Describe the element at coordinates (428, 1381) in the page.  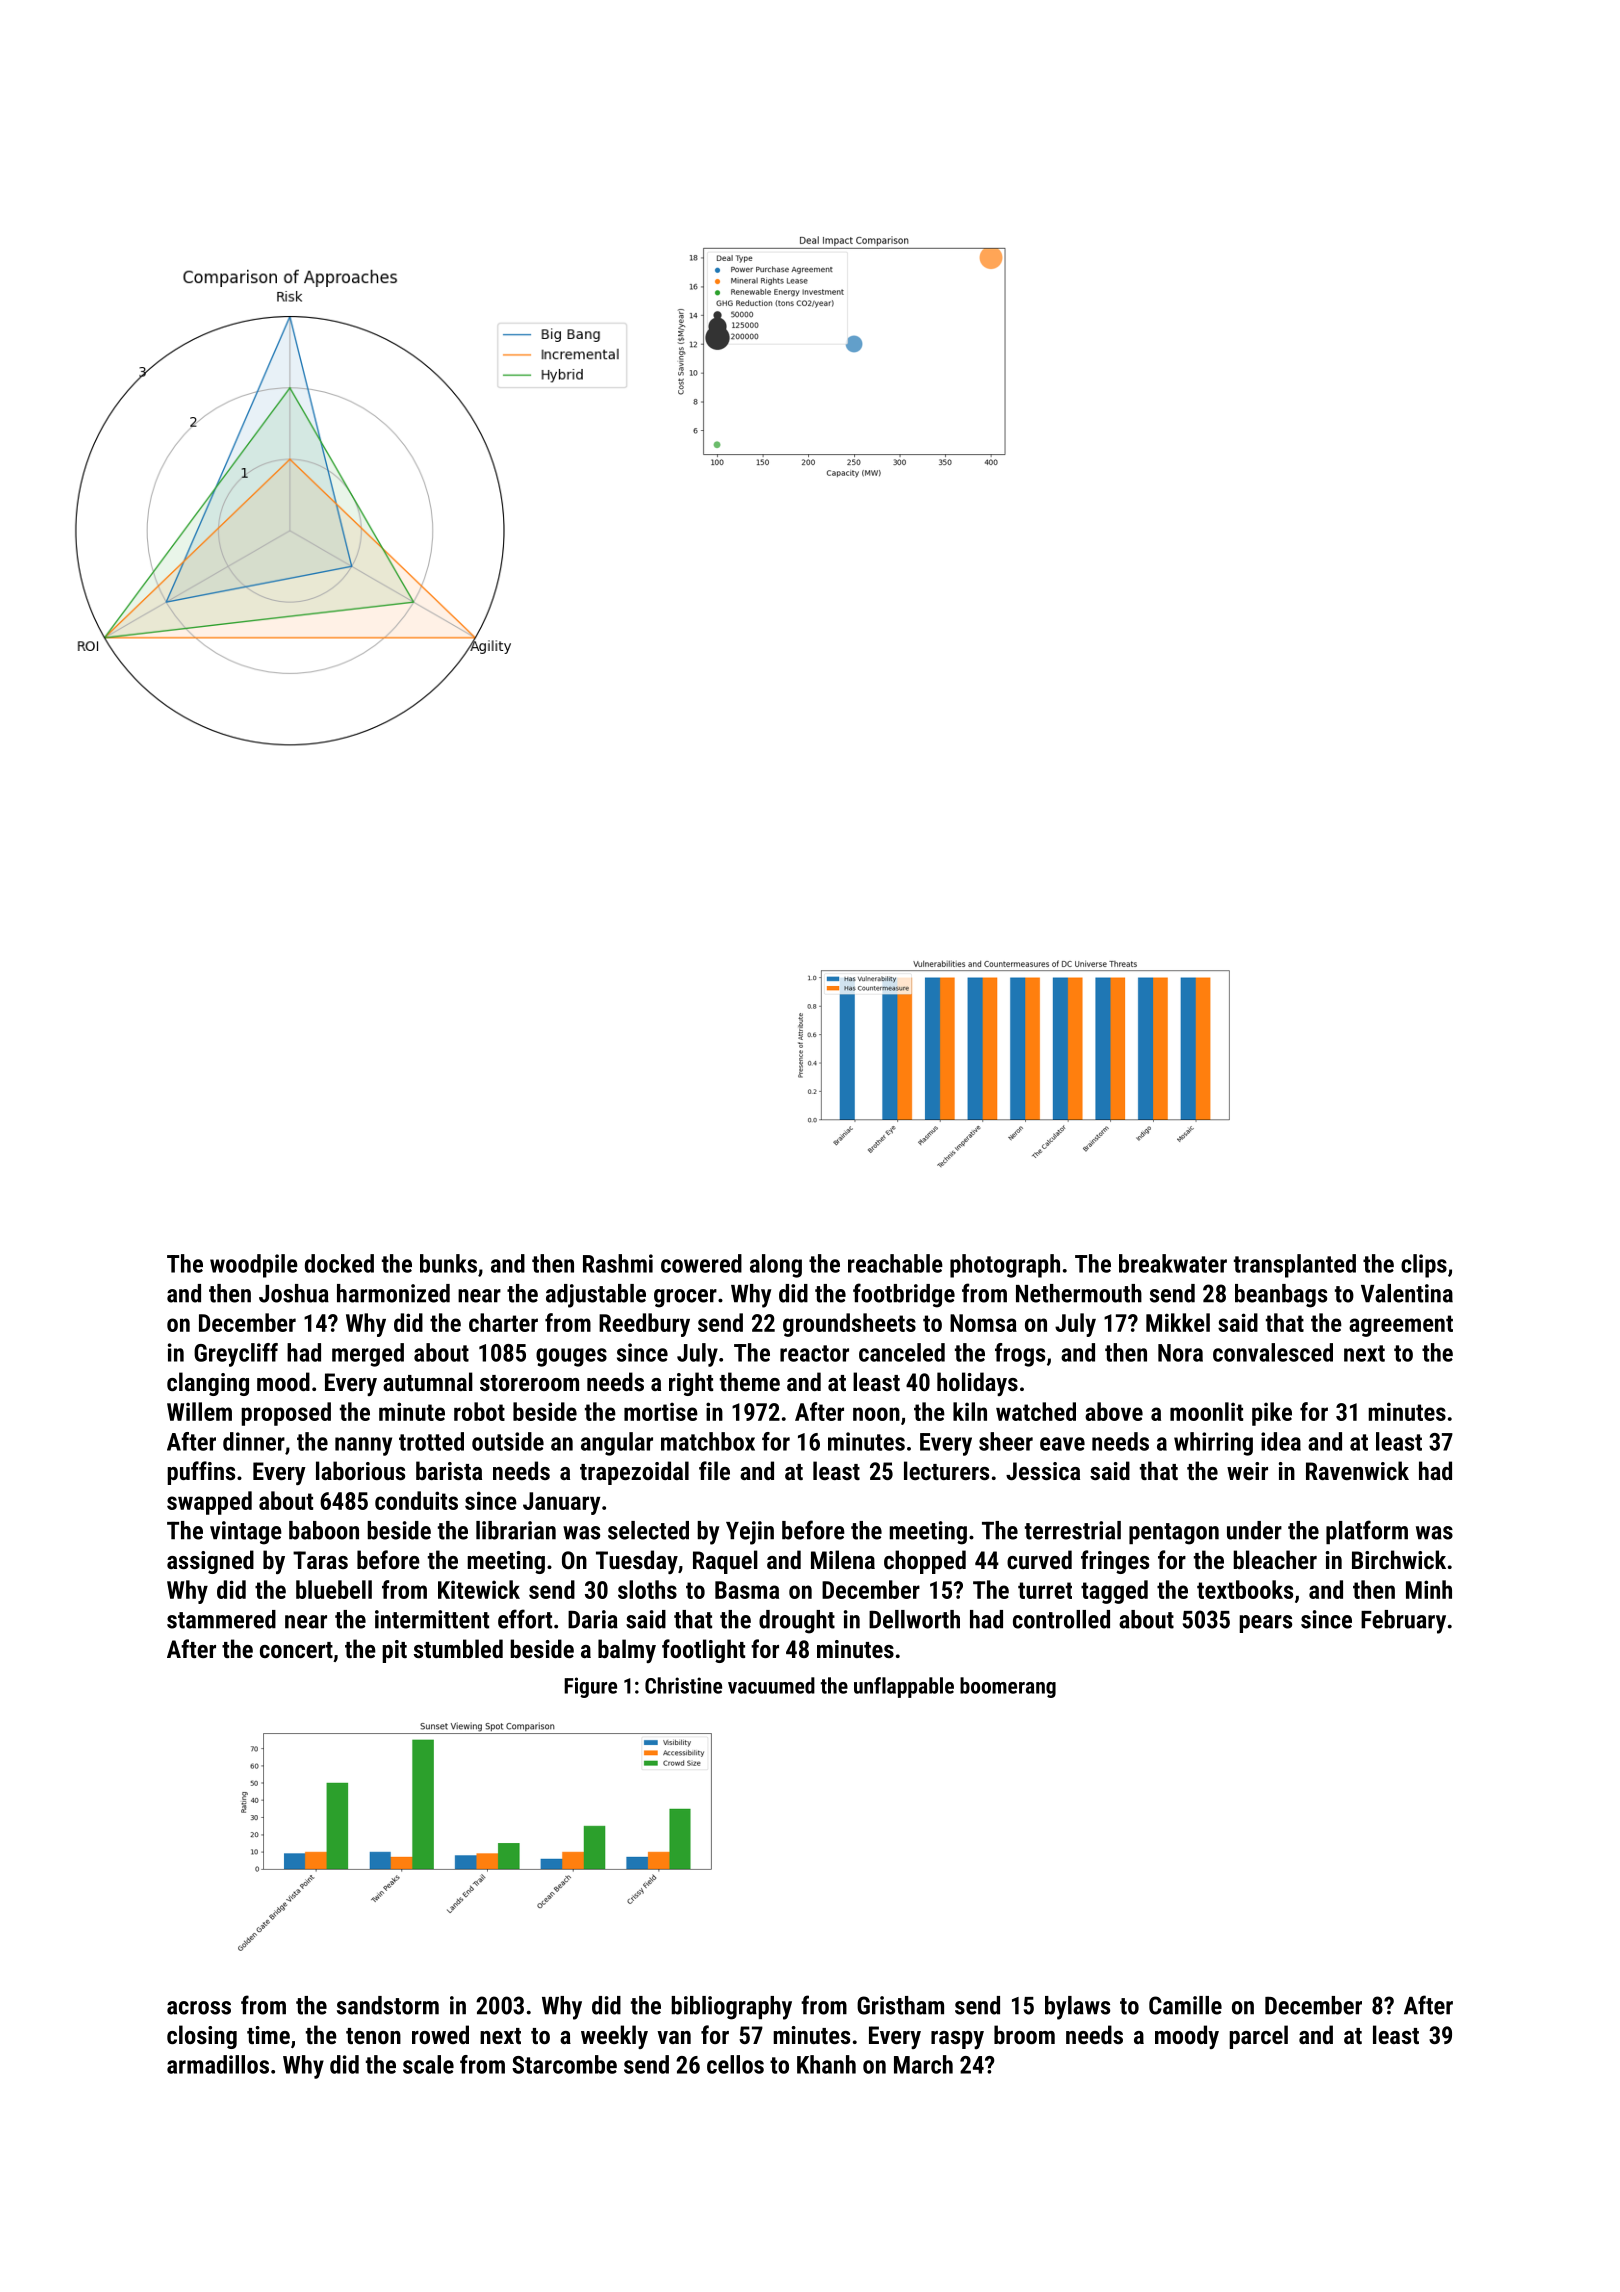
I see `autumnal` at that location.
